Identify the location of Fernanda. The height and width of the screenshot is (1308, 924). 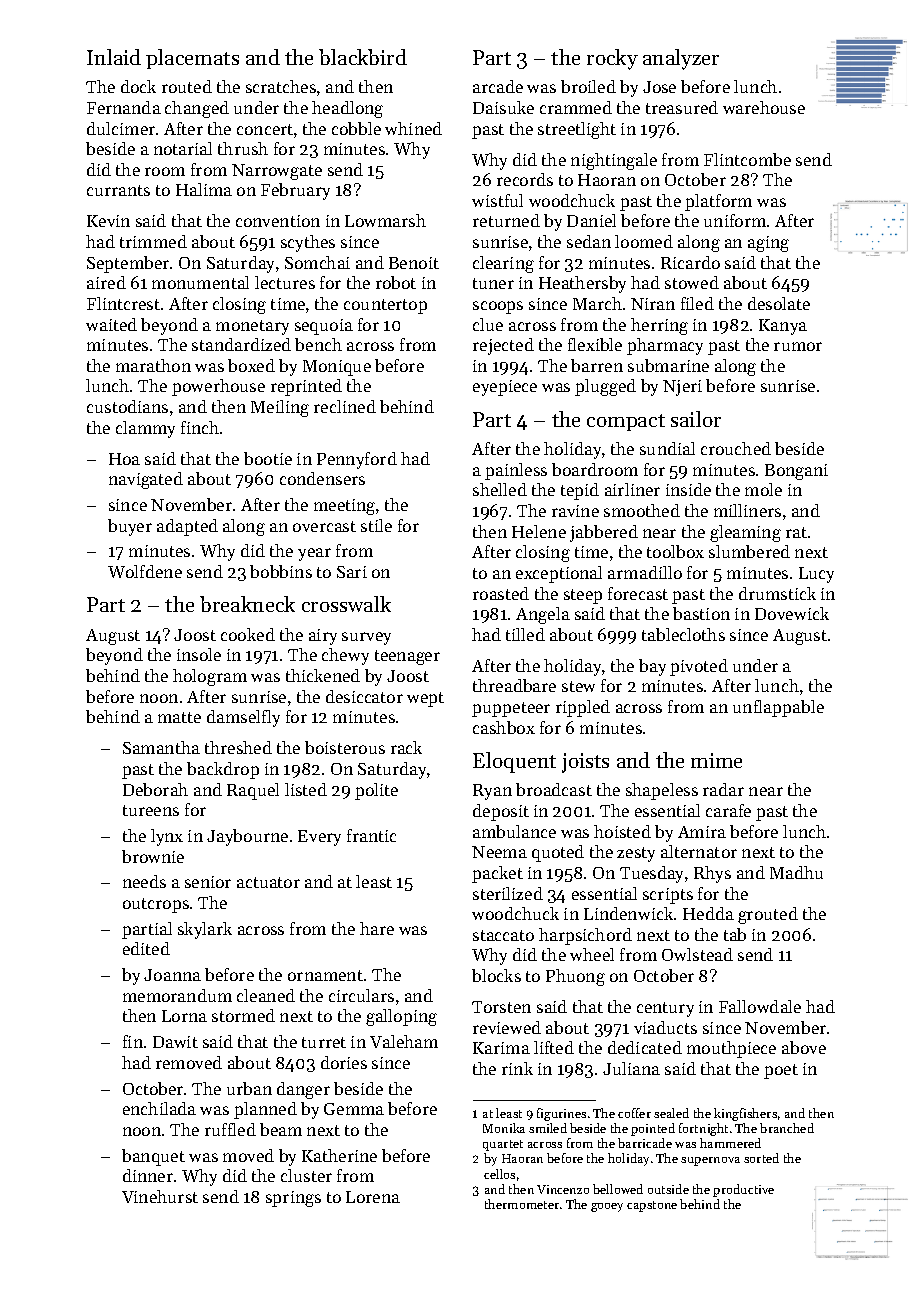
(124, 107).
